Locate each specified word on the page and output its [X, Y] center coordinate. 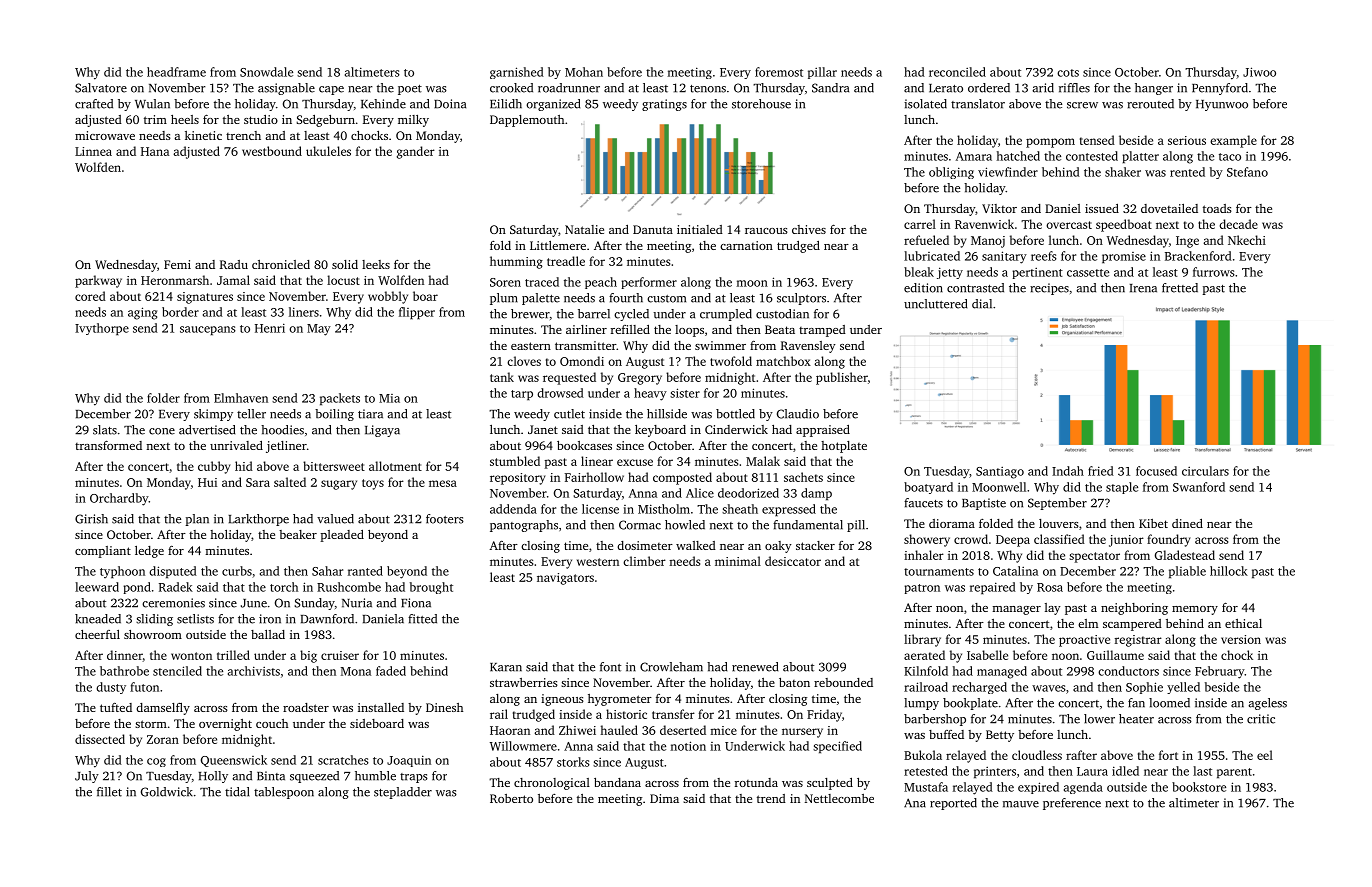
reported [953, 804]
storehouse [761, 104]
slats [105, 430]
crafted [94, 104]
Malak [763, 461]
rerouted [1150, 104]
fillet [109, 792]
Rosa [1050, 587]
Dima [664, 798]
